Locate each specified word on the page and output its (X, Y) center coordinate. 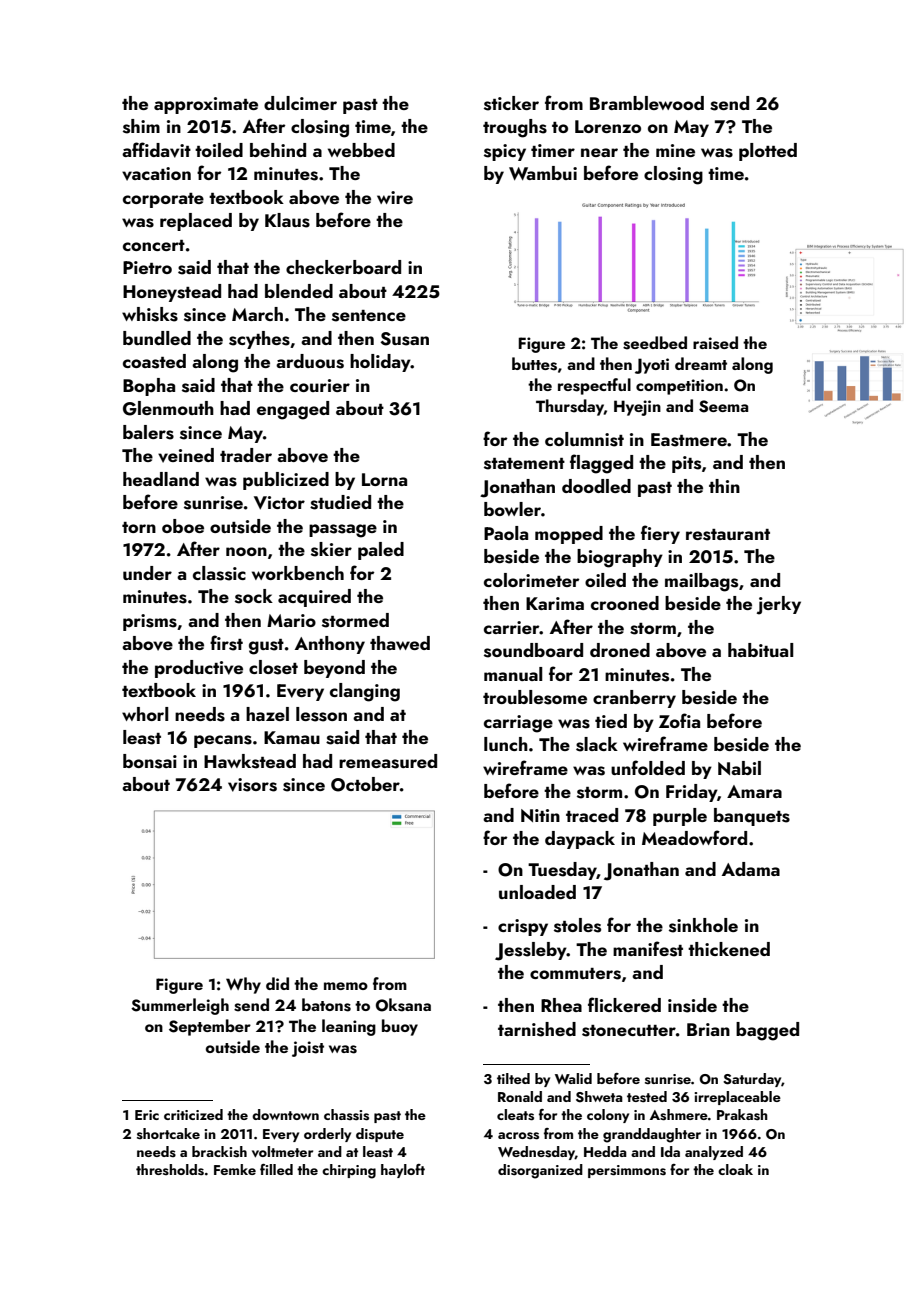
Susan (404, 339)
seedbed (655, 343)
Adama (751, 869)
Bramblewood (647, 103)
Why (243, 985)
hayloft (403, 1171)
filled (276, 1169)
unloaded (537, 892)
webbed (361, 150)
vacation (156, 174)
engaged (293, 410)
